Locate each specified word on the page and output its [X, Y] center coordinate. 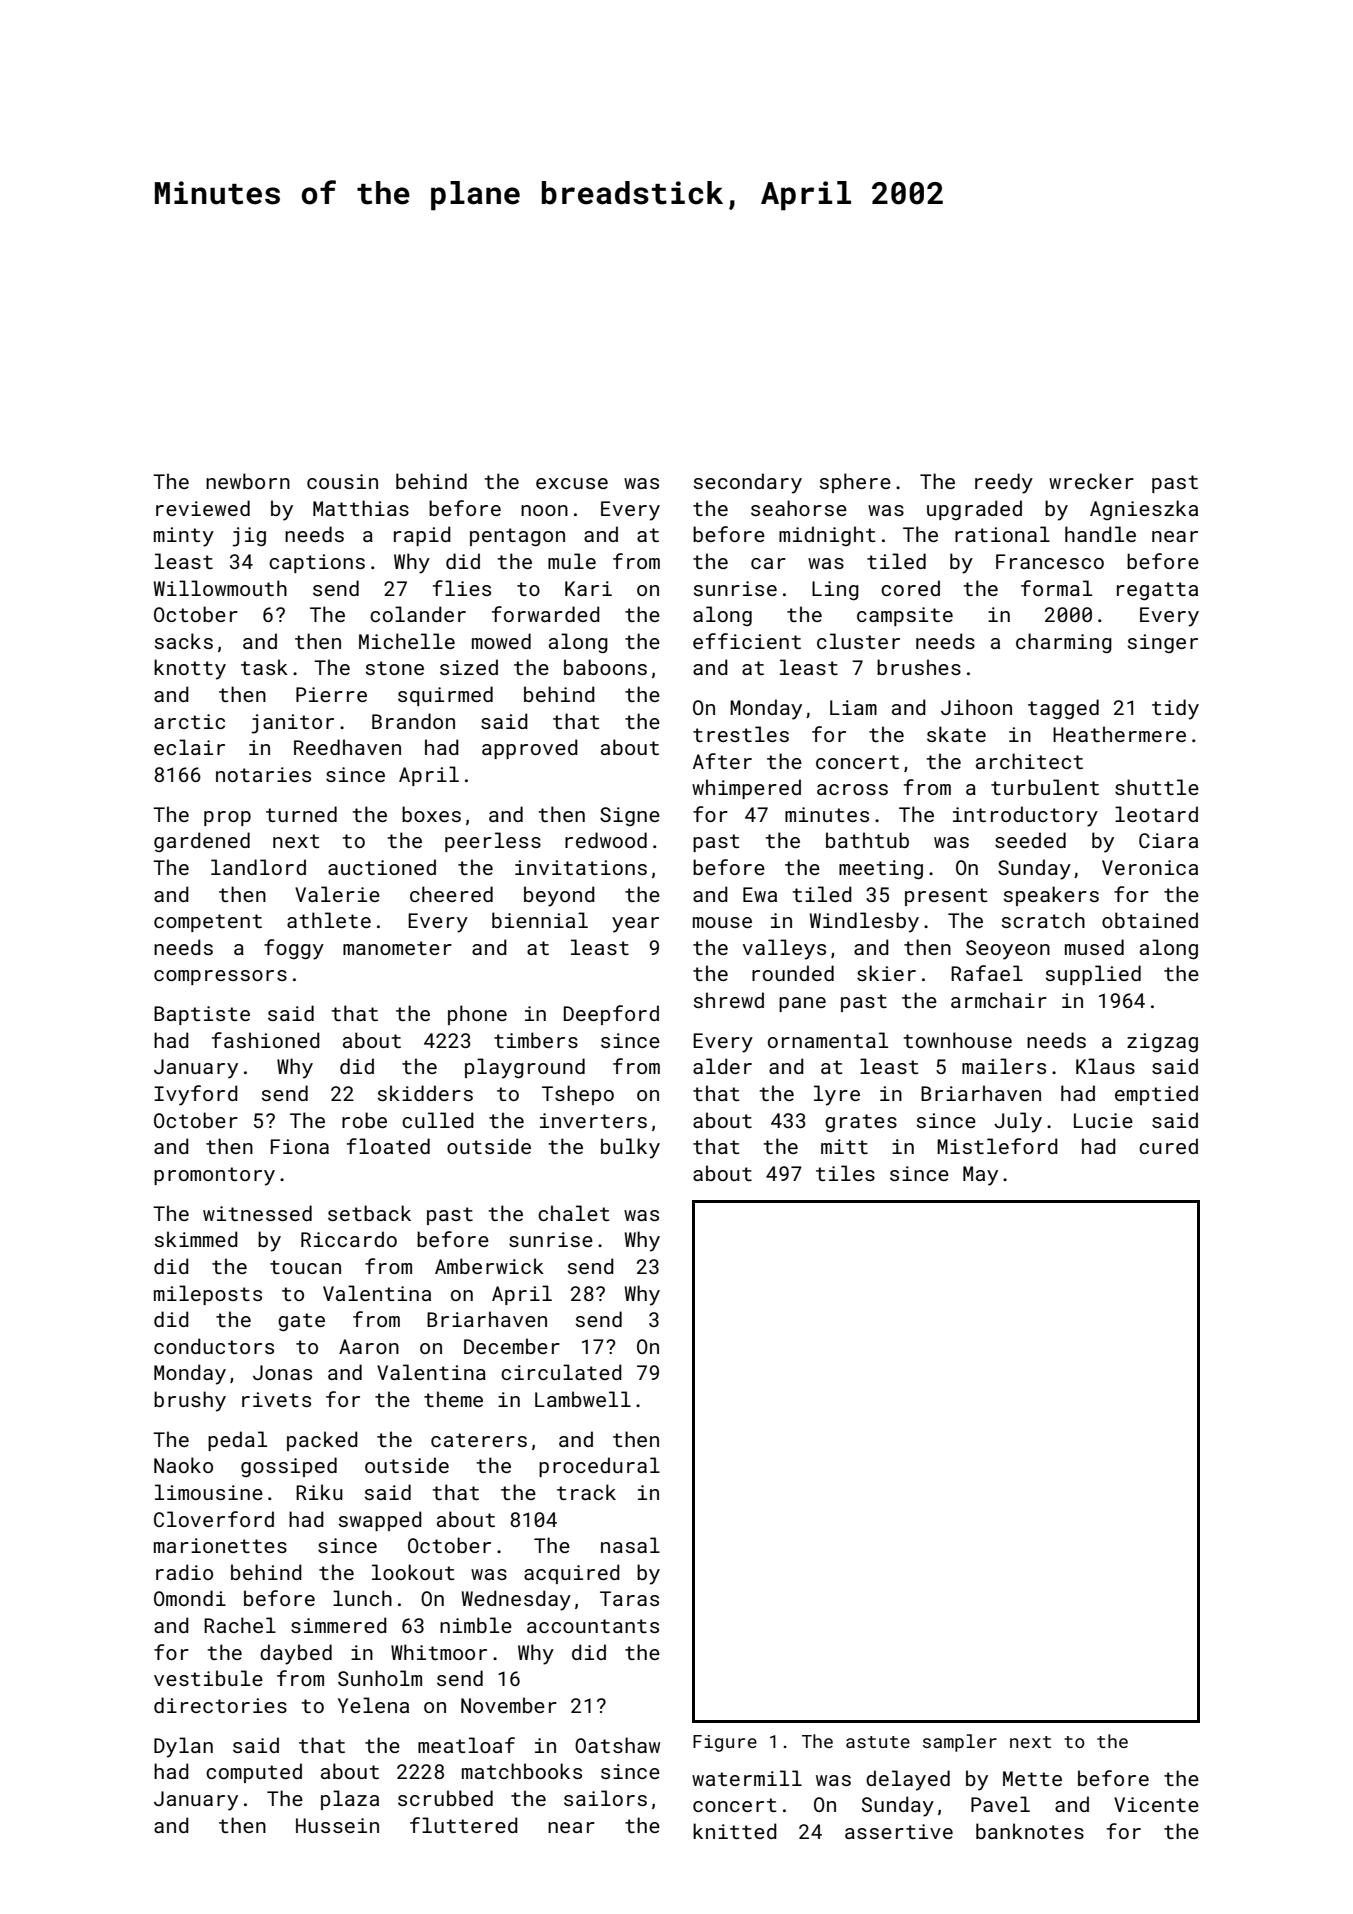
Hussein [337, 1825]
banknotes [1030, 1831]
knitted [735, 1831]
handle [1100, 534]
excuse [572, 483]
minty [184, 537]
